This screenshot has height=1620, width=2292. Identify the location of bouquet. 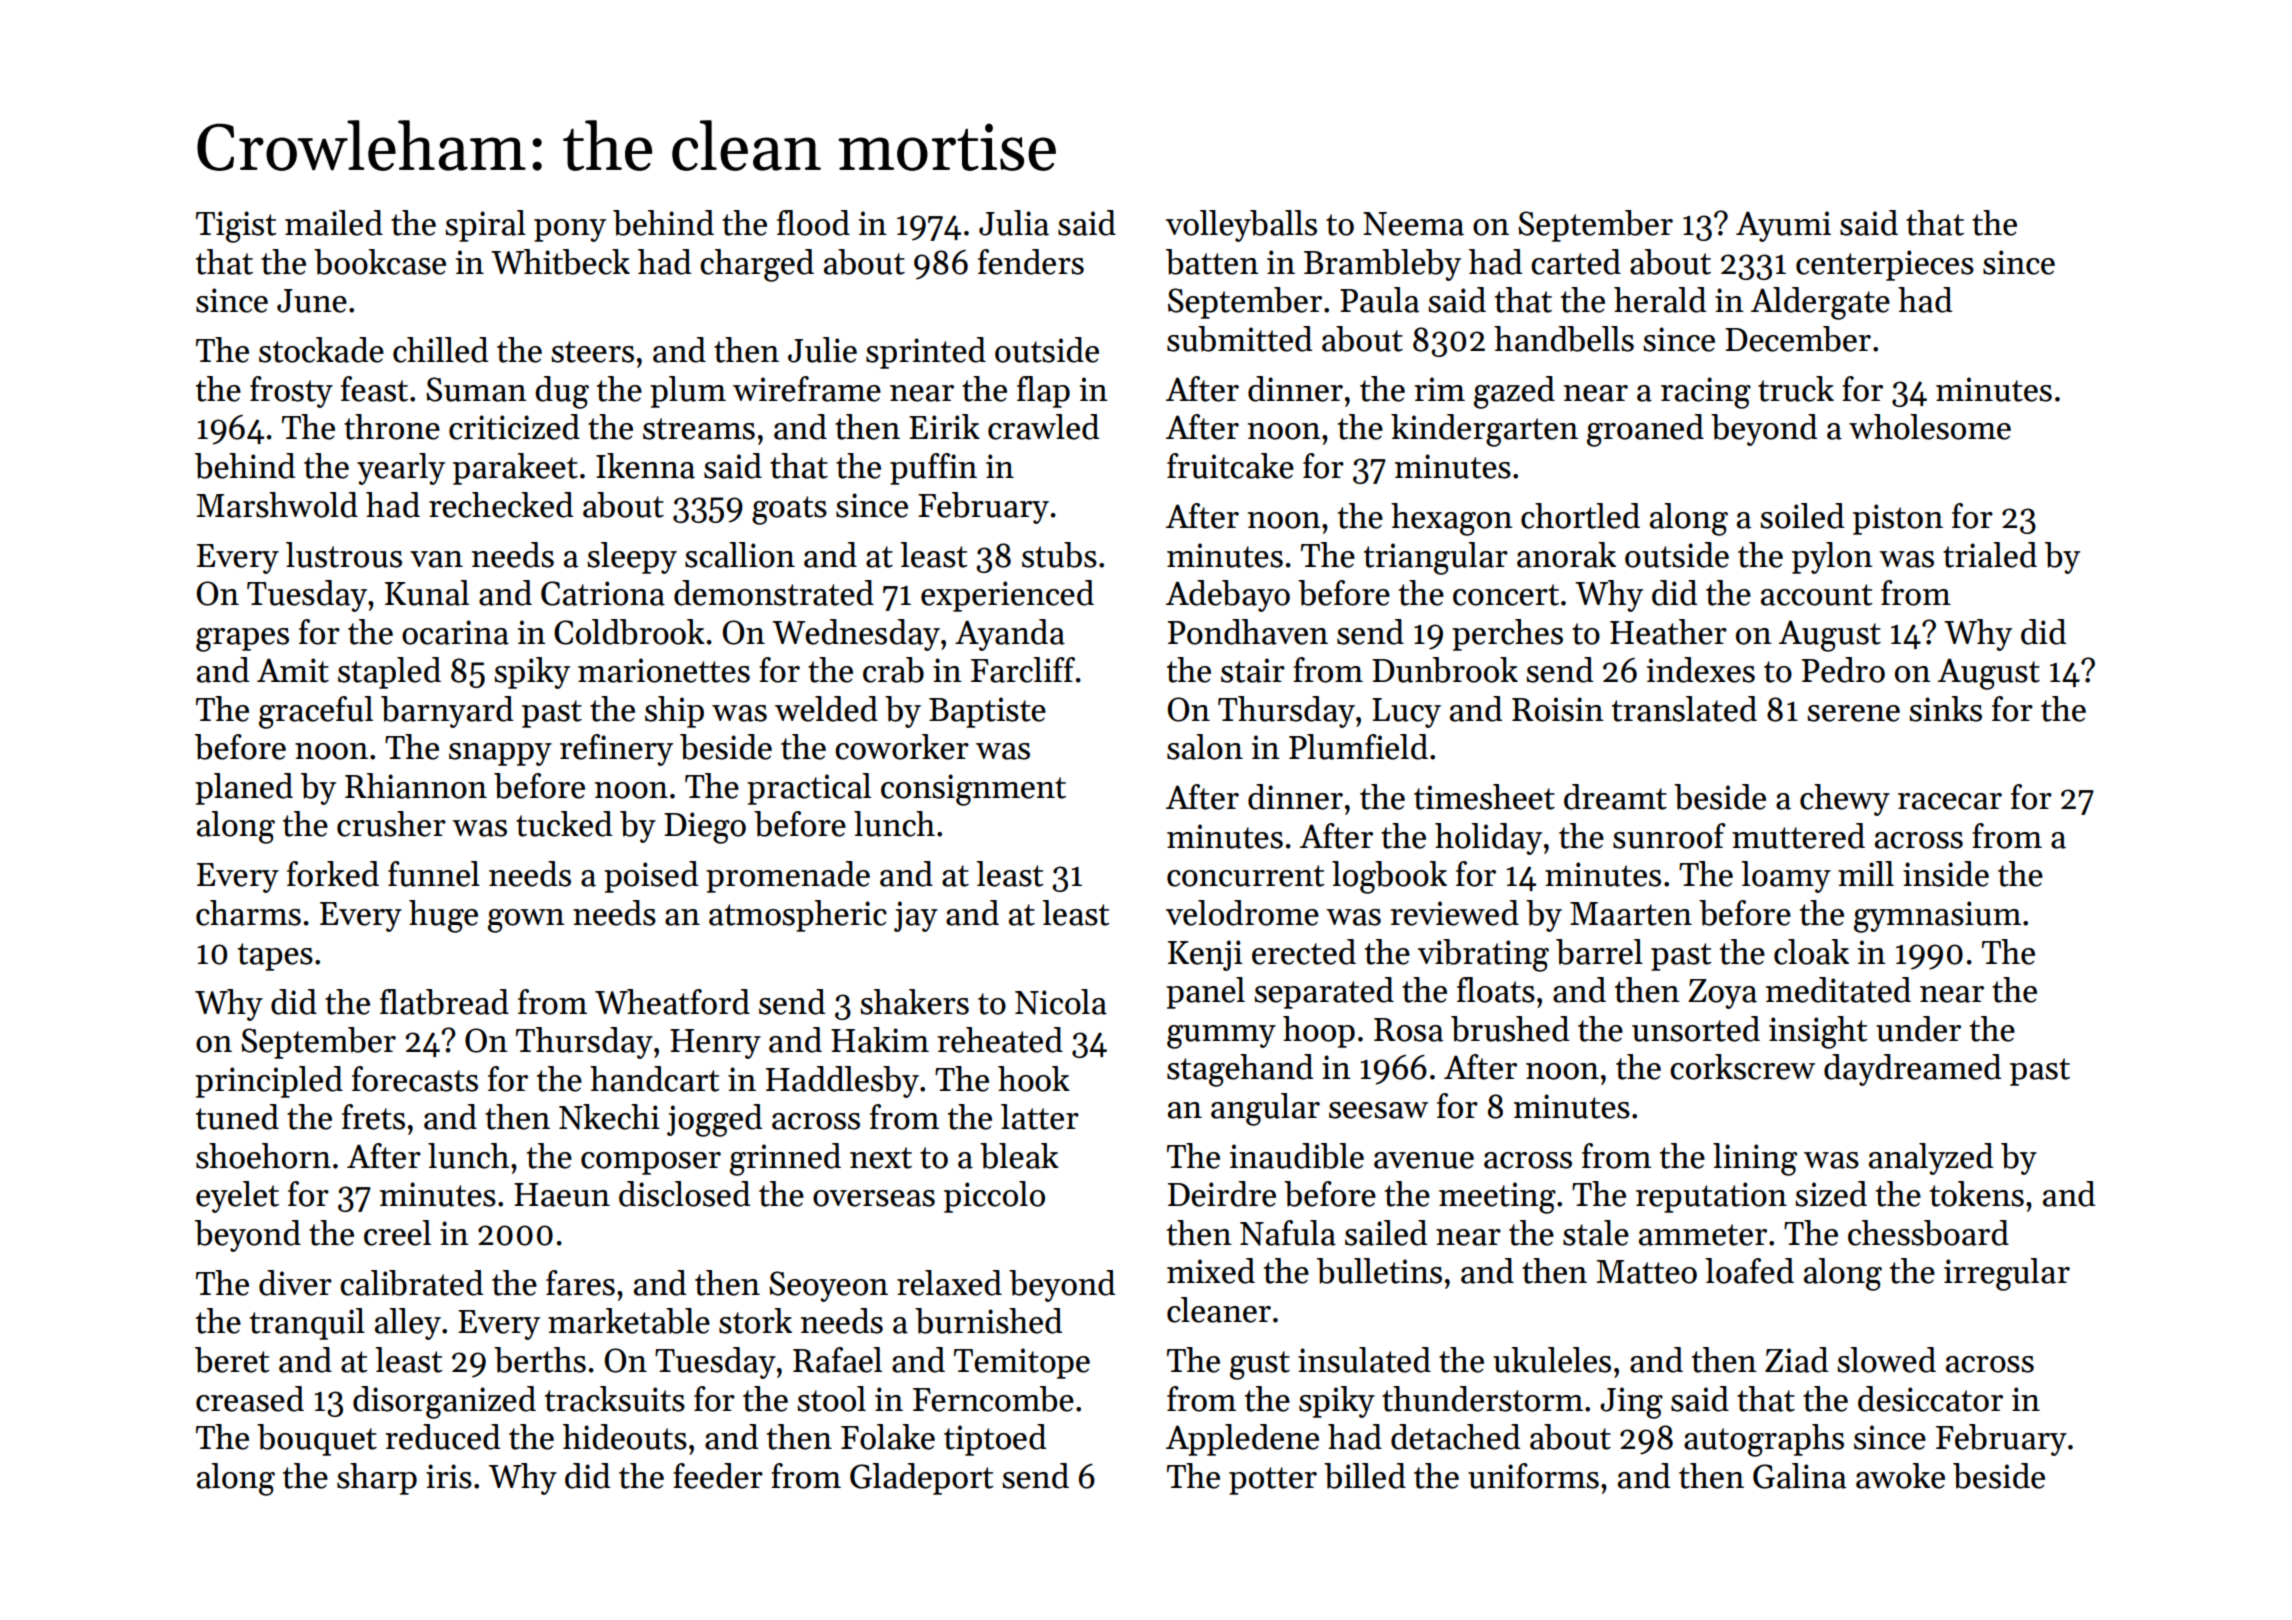
(317, 1440).
